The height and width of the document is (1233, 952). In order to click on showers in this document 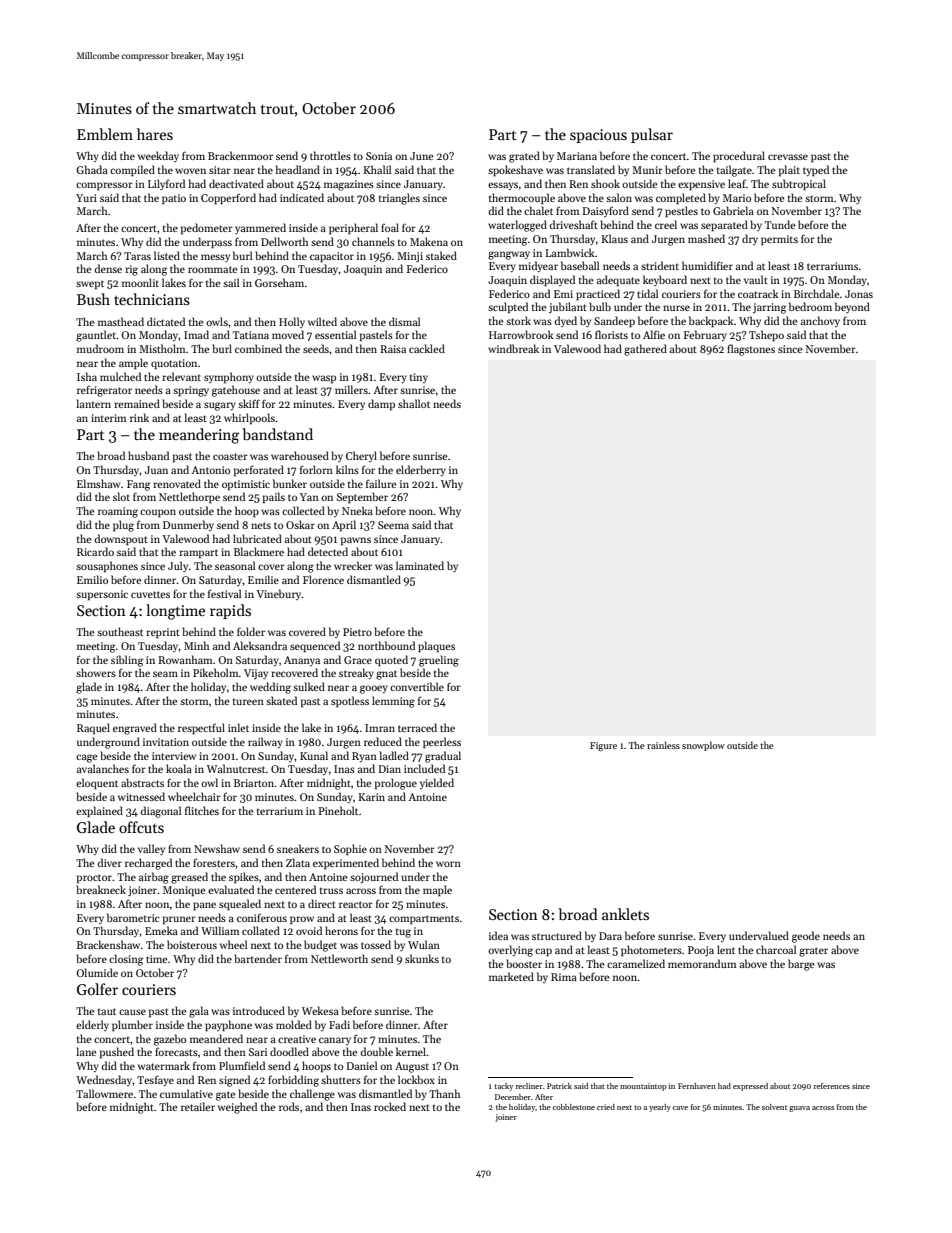, I will do `click(96, 672)`.
